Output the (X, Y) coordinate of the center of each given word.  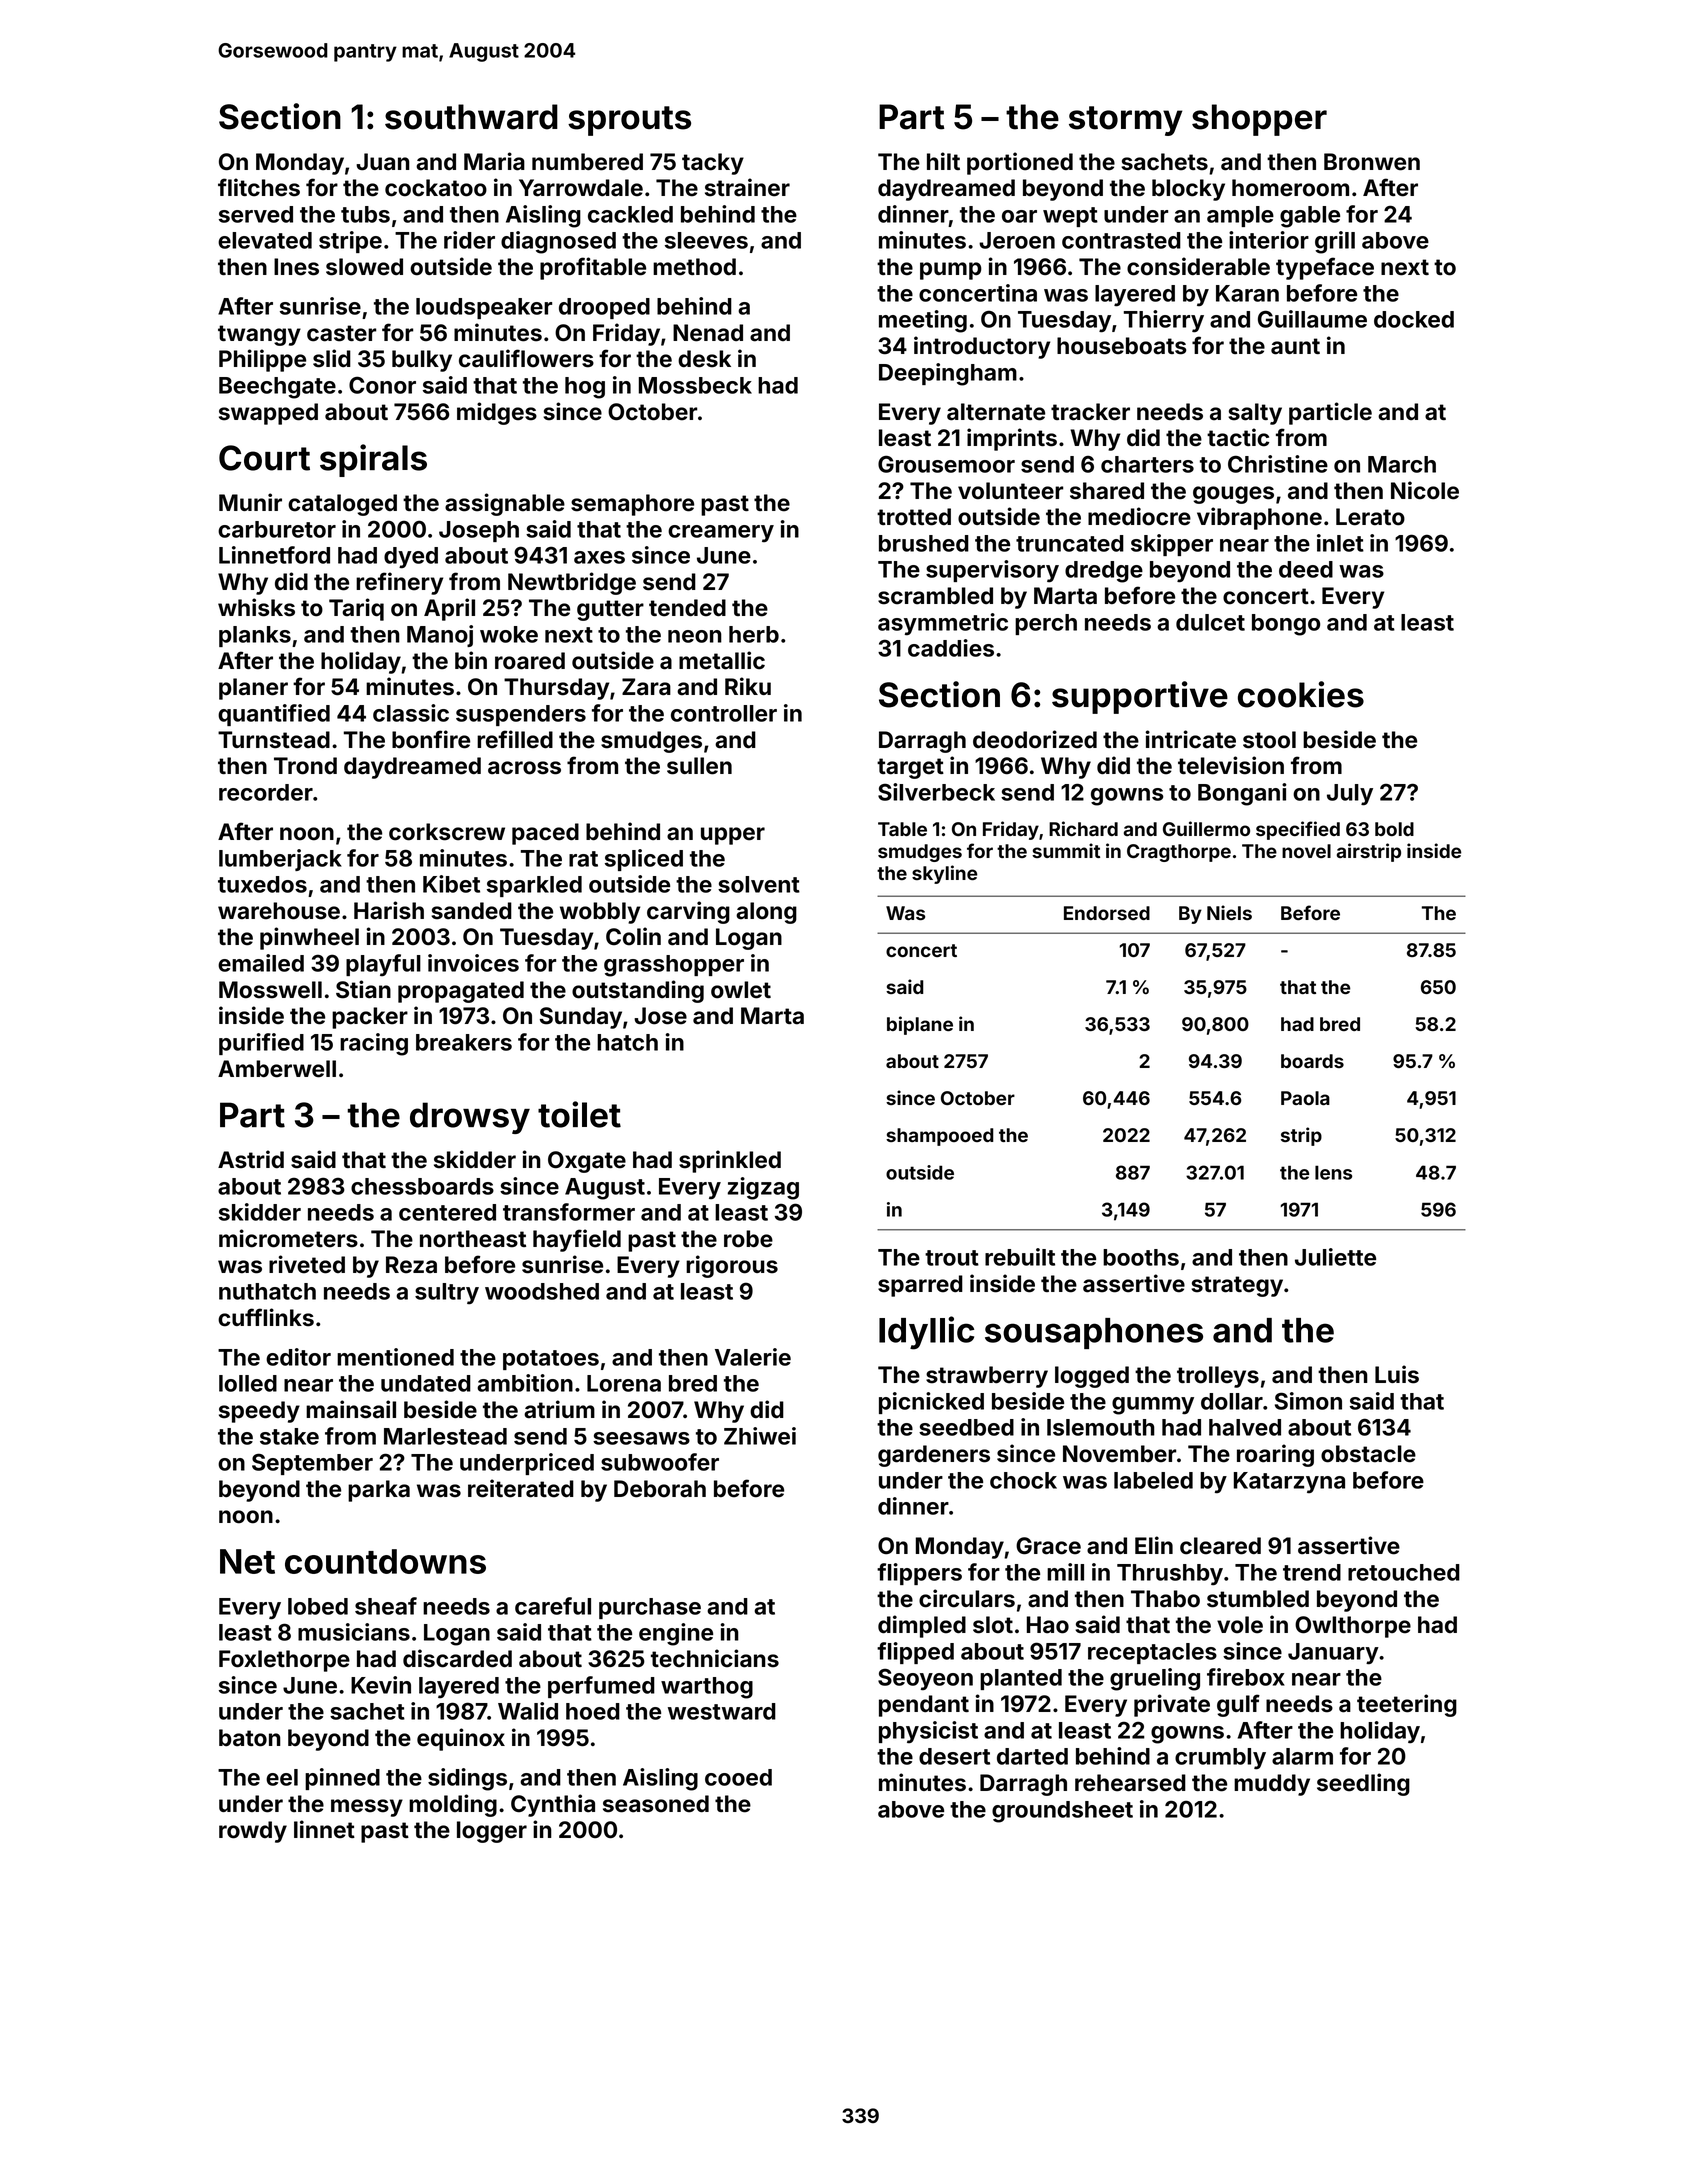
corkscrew (447, 832)
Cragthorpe (1179, 853)
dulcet (1210, 622)
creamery (721, 533)
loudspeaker (484, 308)
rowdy (253, 1832)
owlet (741, 990)
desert (954, 1756)
